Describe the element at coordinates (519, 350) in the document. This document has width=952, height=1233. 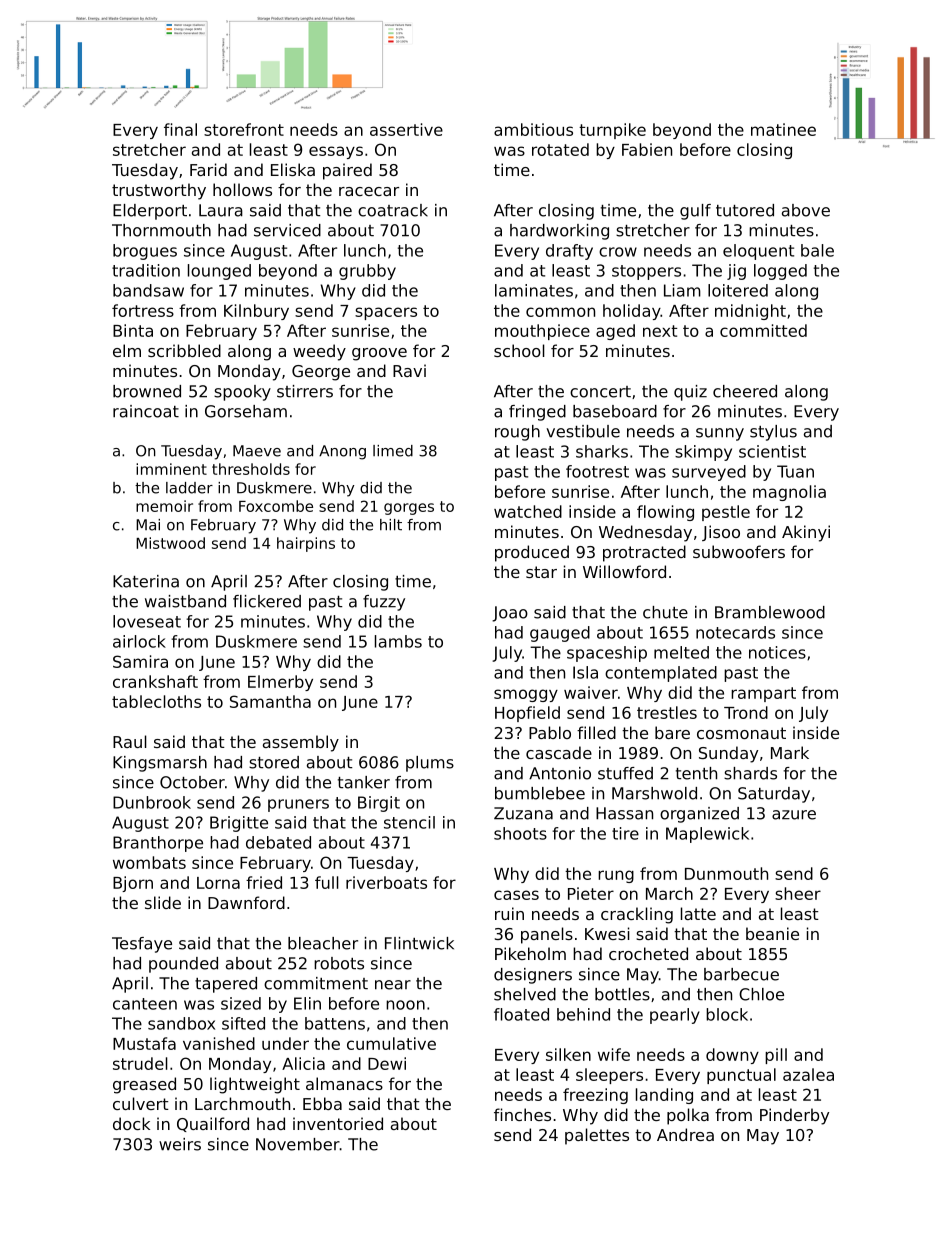
I see `school` at that location.
